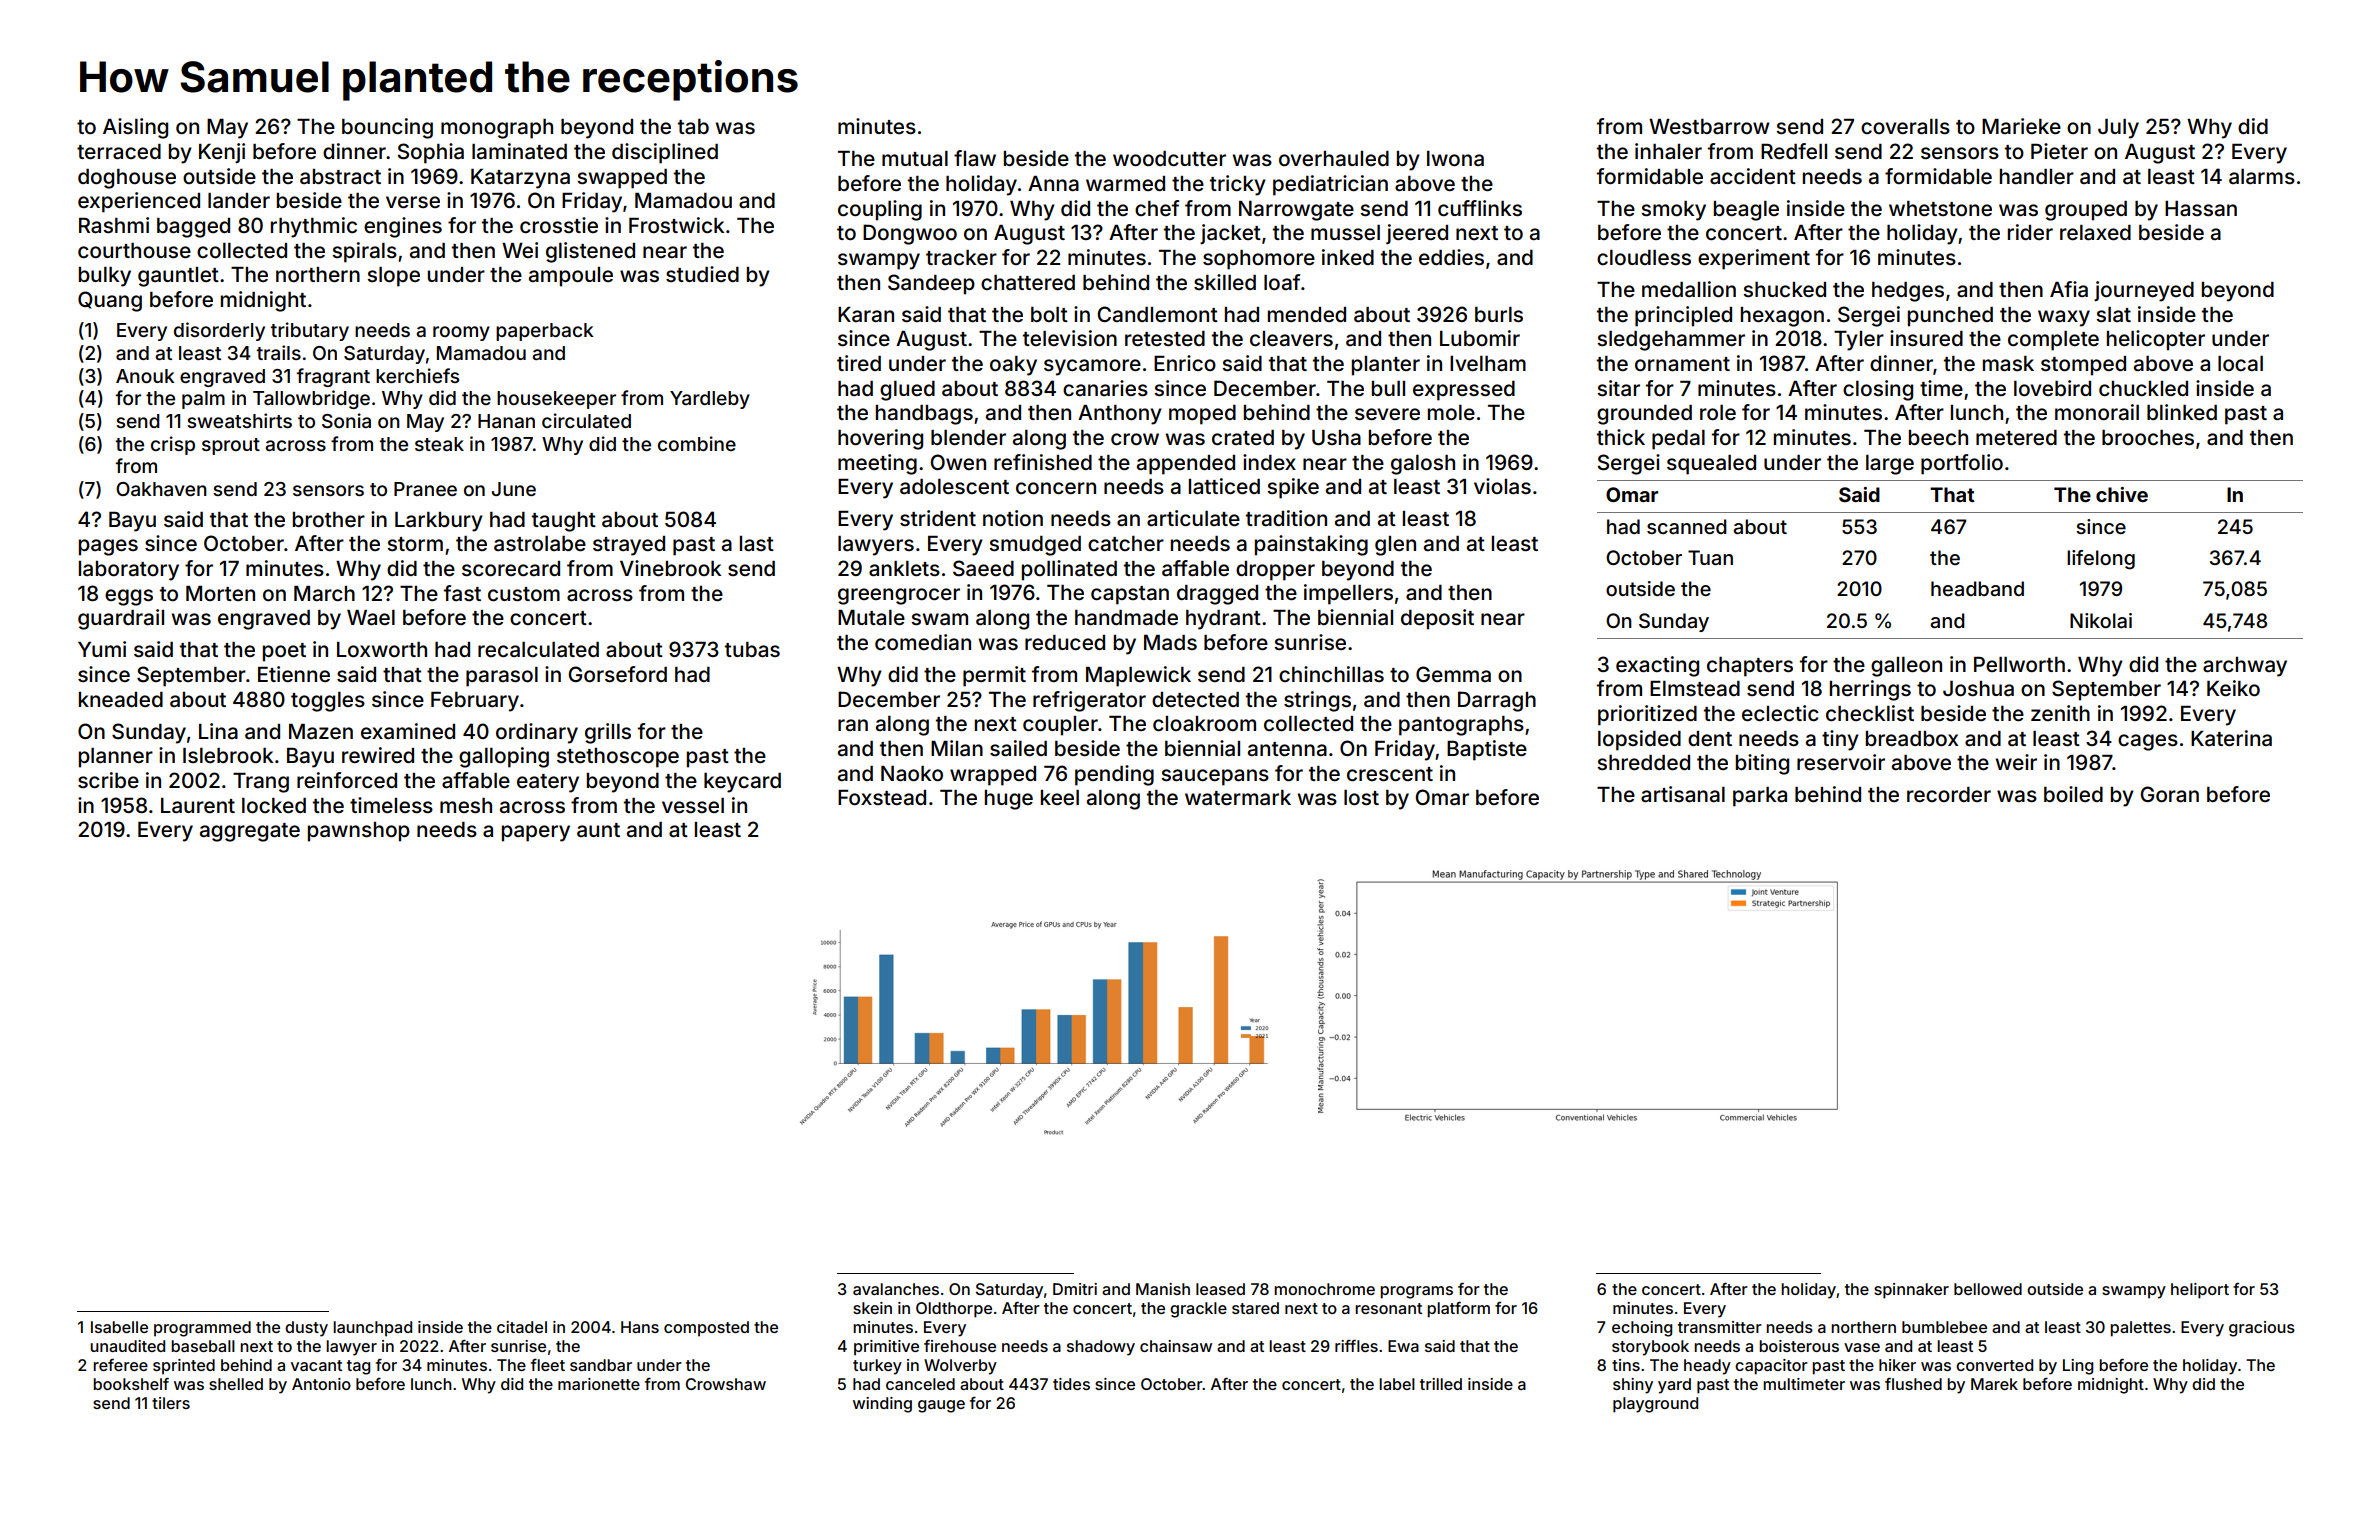 The height and width of the page is (1540, 2380). I want to click on parka, so click(1760, 797).
